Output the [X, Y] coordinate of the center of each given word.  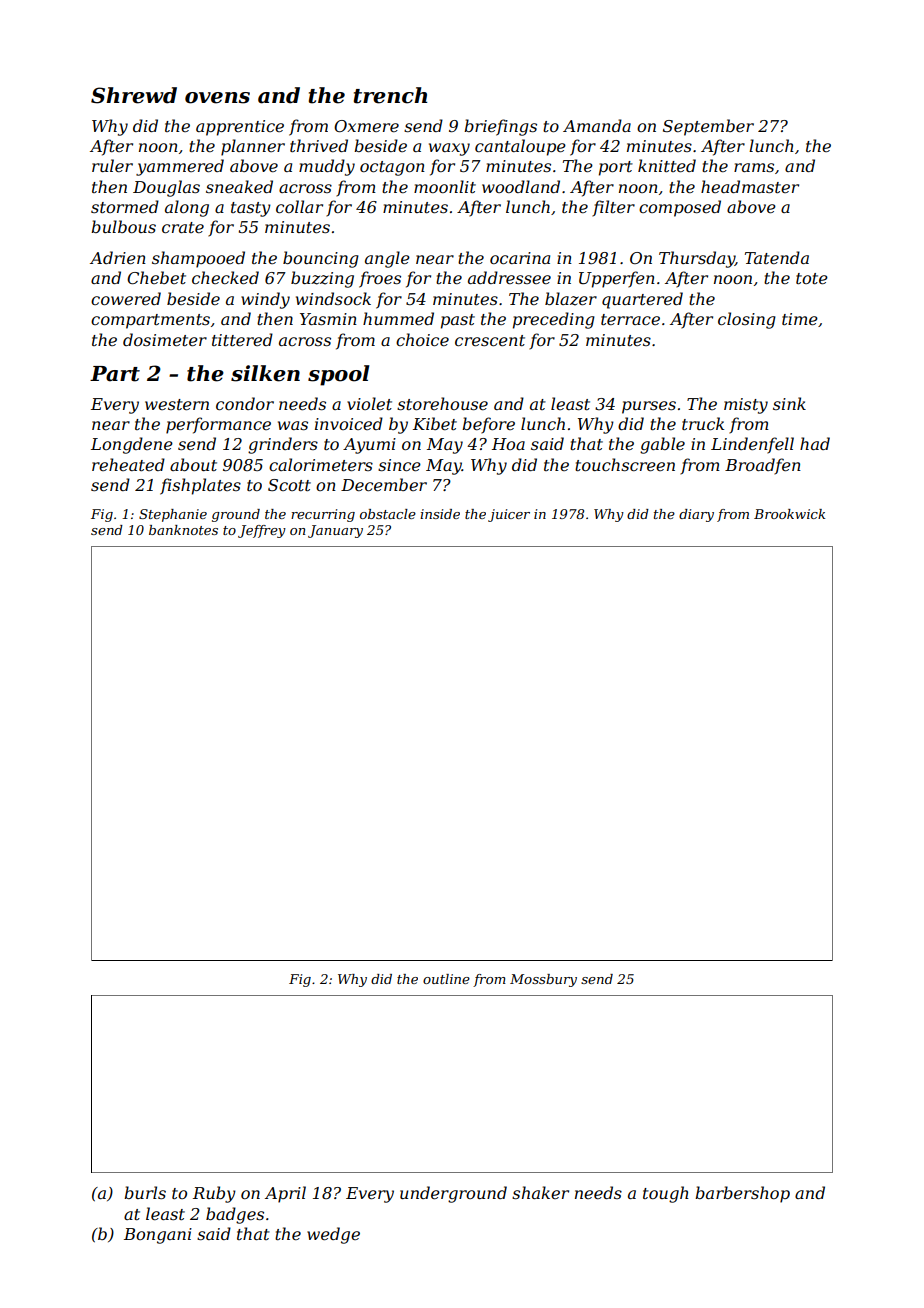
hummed [398, 318]
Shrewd [134, 95]
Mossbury [543, 980]
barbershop [742, 1194]
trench [390, 95]
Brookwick [789, 514]
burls [145, 1192]
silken [265, 373]
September [708, 127]
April [285, 1194]
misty [746, 406]
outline [446, 979]
